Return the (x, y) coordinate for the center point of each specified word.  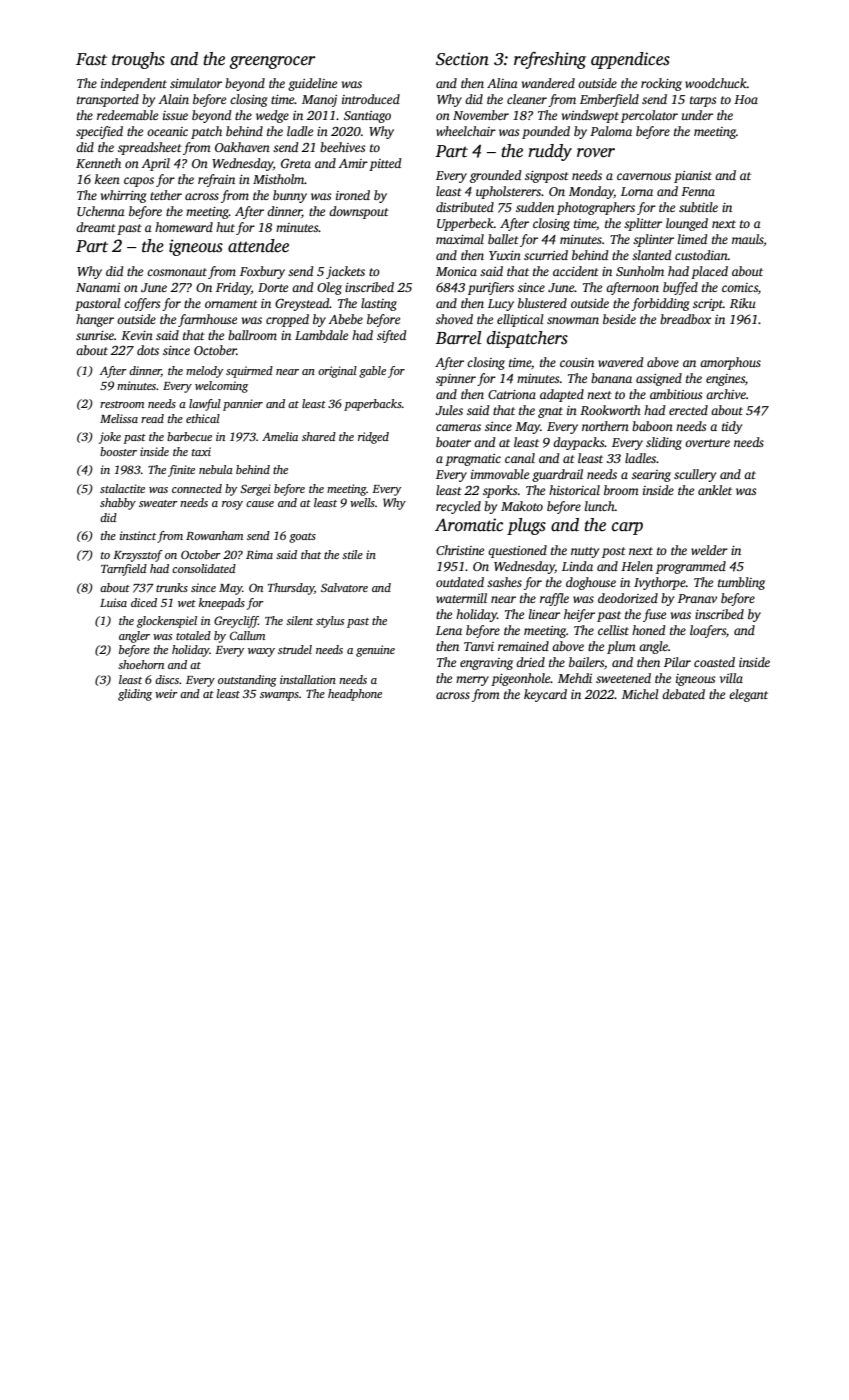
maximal (460, 239)
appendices (630, 60)
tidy (732, 427)
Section (462, 59)
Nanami (98, 287)
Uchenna (101, 211)
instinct (138, 535)
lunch (600, 506)
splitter (643, 224)
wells (362, 502)
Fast (91, 59)
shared (319, 436)
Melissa (119, 418)
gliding (135, 695)
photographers (596, 208)
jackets (345, 272)
